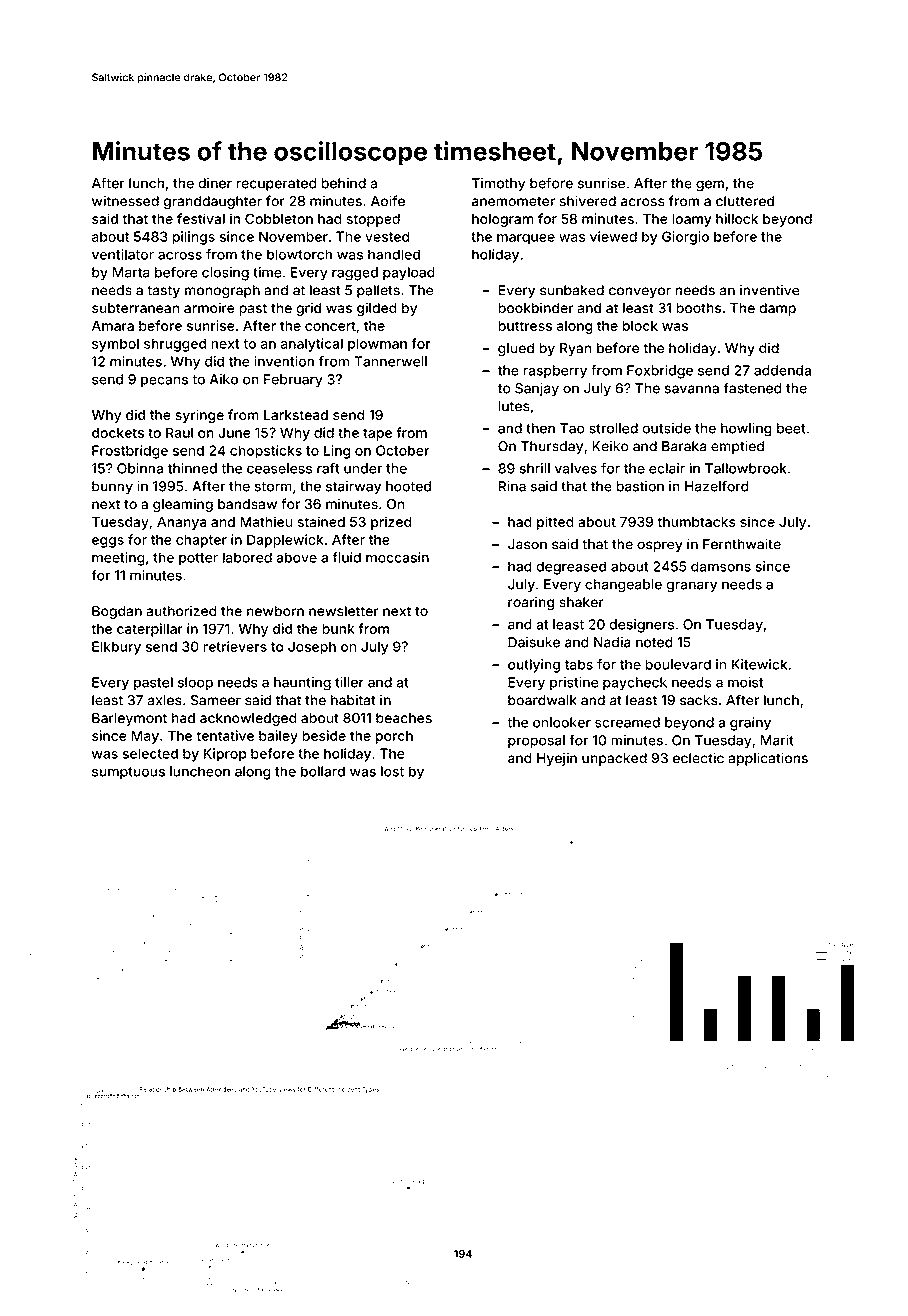 This document has width=908, height=1316. Describe the element at coordinates (165, 700) in the document. I see `axles` at that location.
